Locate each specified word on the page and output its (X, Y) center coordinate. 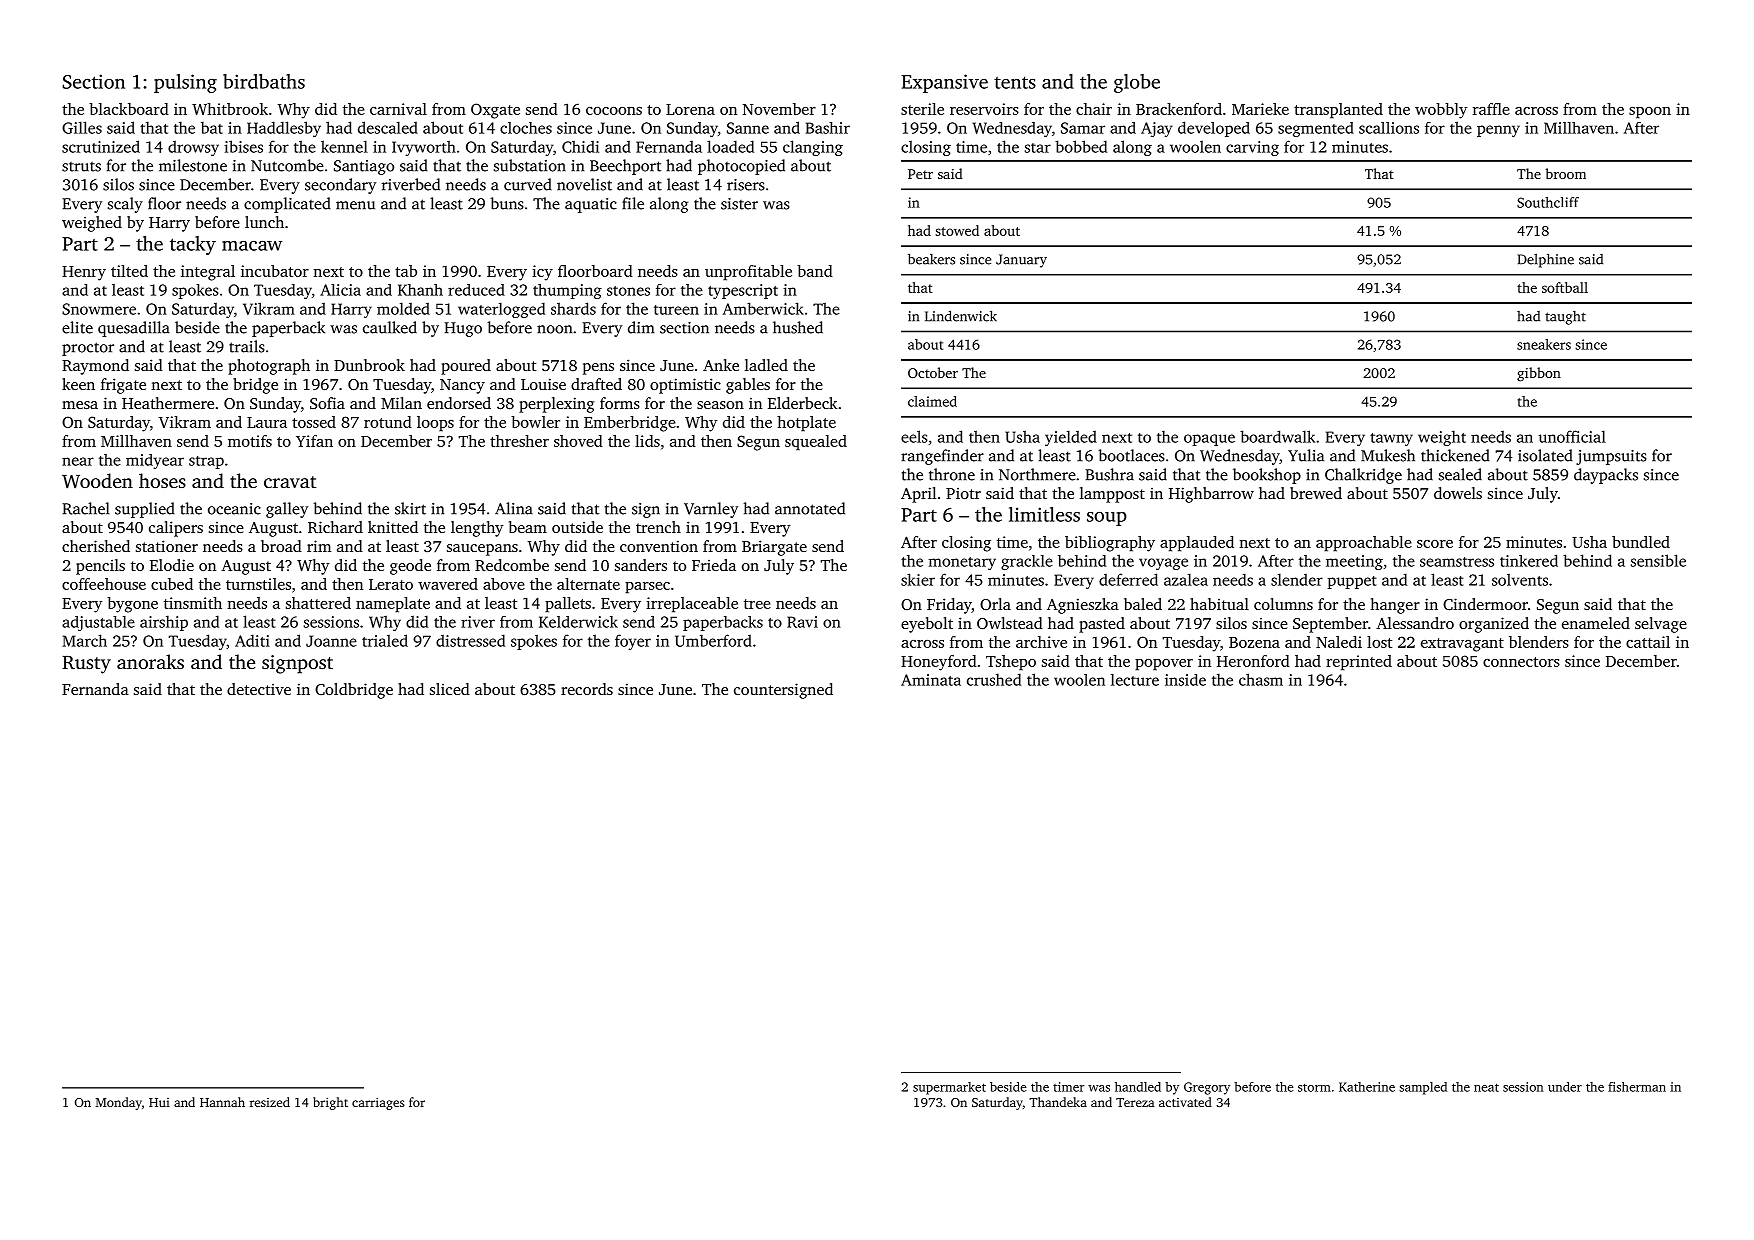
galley (287, 510)
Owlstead (1010, 623)
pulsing (185, 83)
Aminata (931, 680)
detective (259, 689)
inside (1185, 680)
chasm (1261, 679)
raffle (1491, 109)
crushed (994, 679)
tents (1015, 82)
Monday (119, 1103)
